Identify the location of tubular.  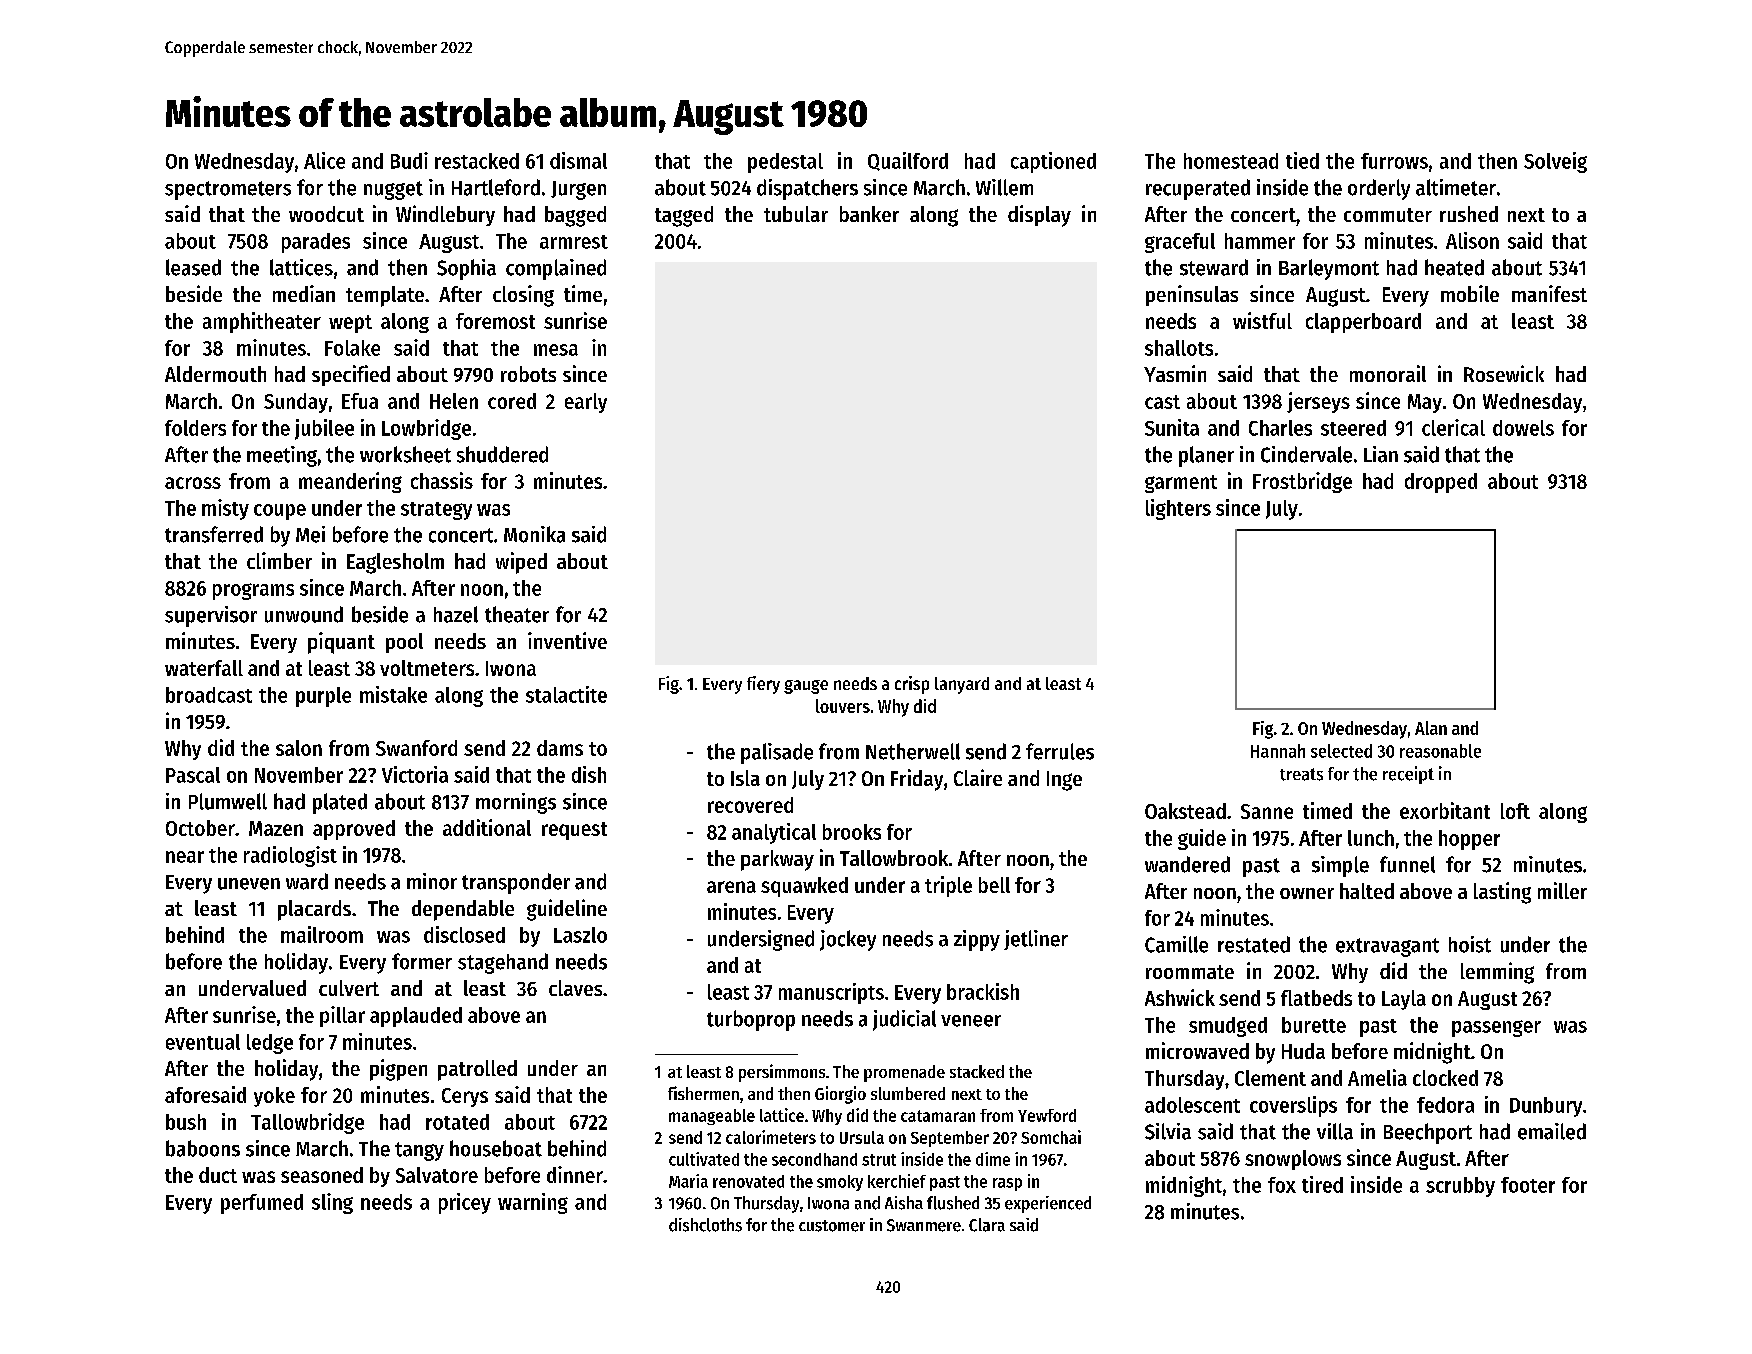
(796, 214).
